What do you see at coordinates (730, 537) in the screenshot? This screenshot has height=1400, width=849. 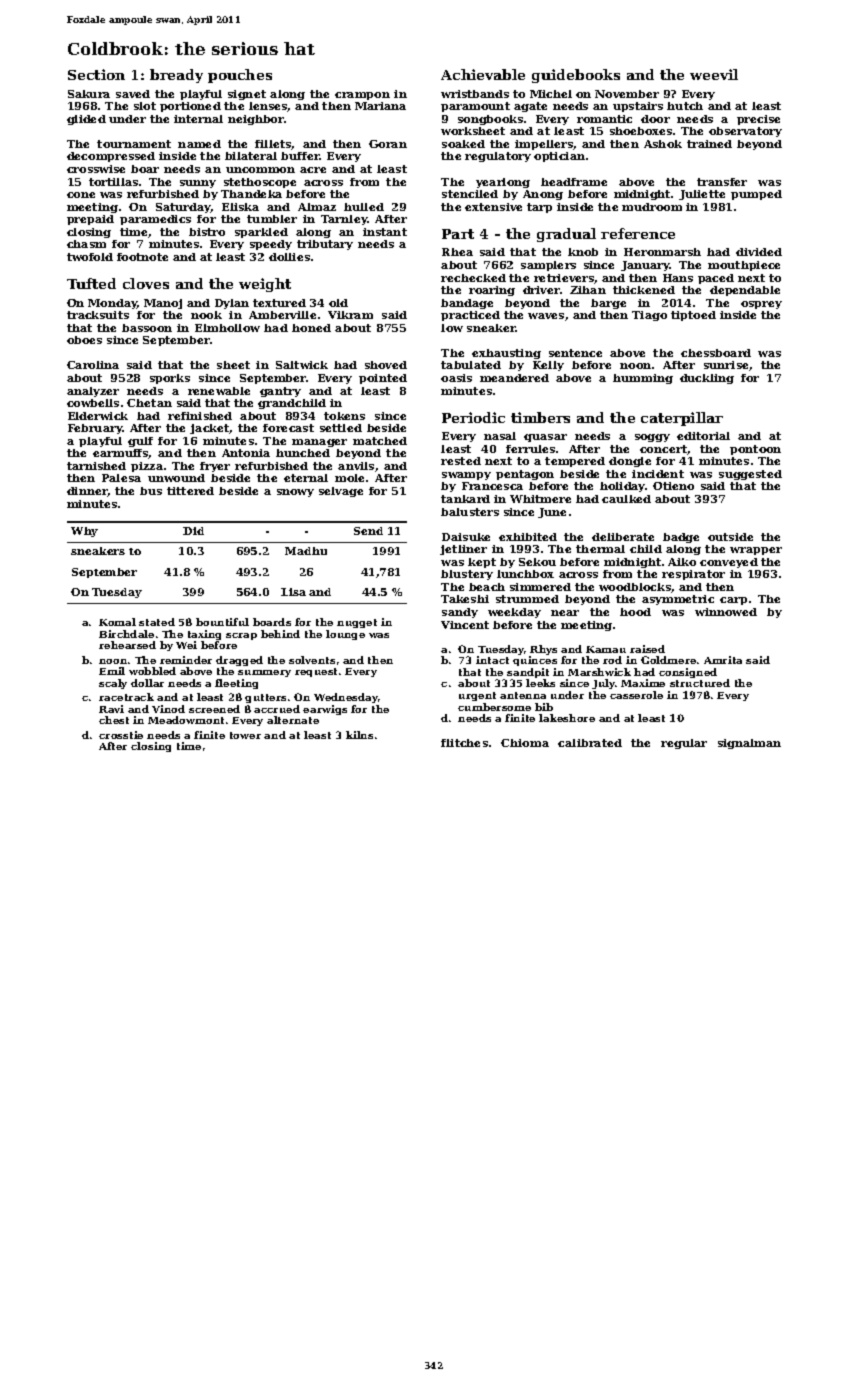 I see `outside` at bounding box center [730, 537].
